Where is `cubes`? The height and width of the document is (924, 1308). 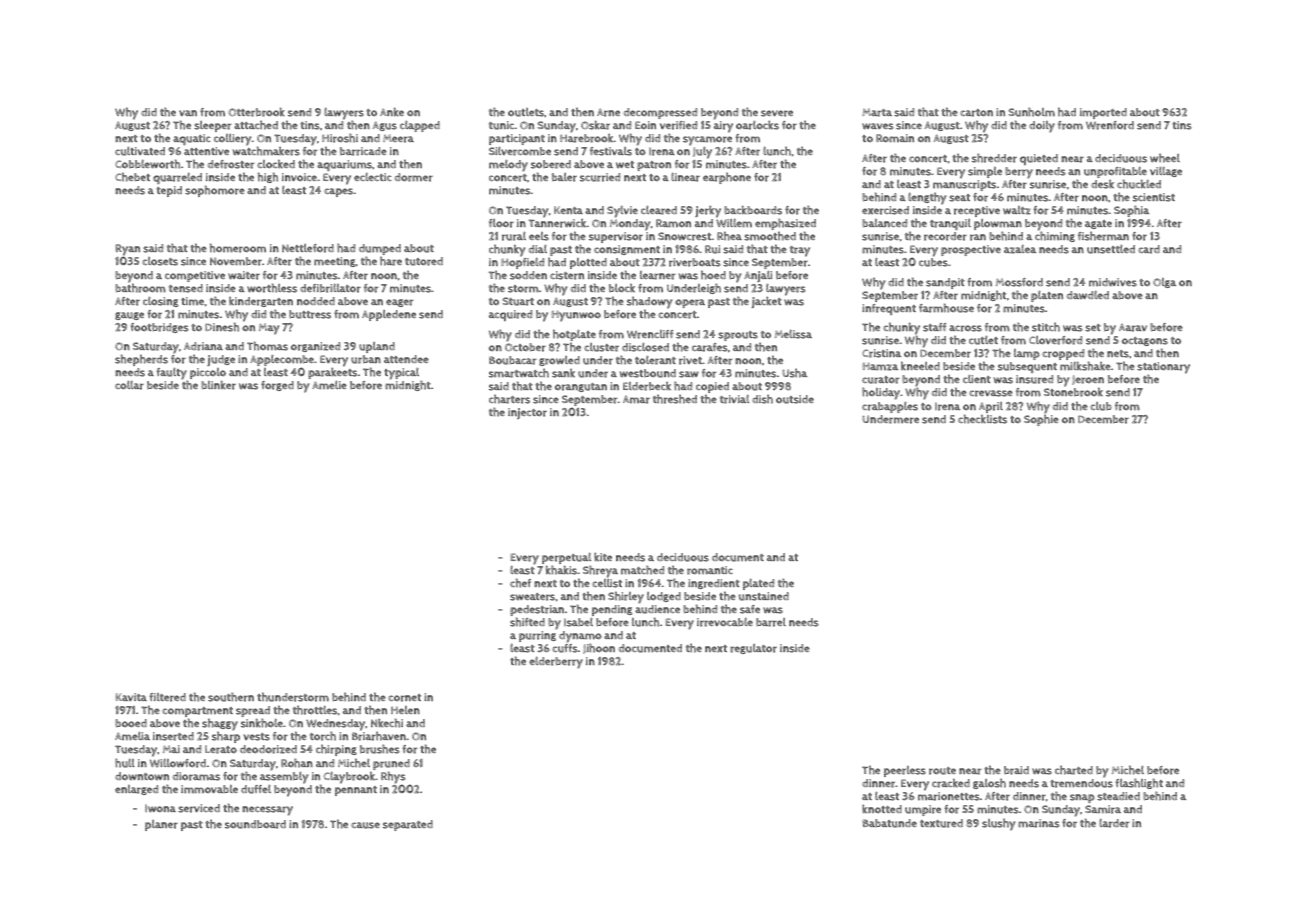
cubes is located at coordinates (933, 262).
